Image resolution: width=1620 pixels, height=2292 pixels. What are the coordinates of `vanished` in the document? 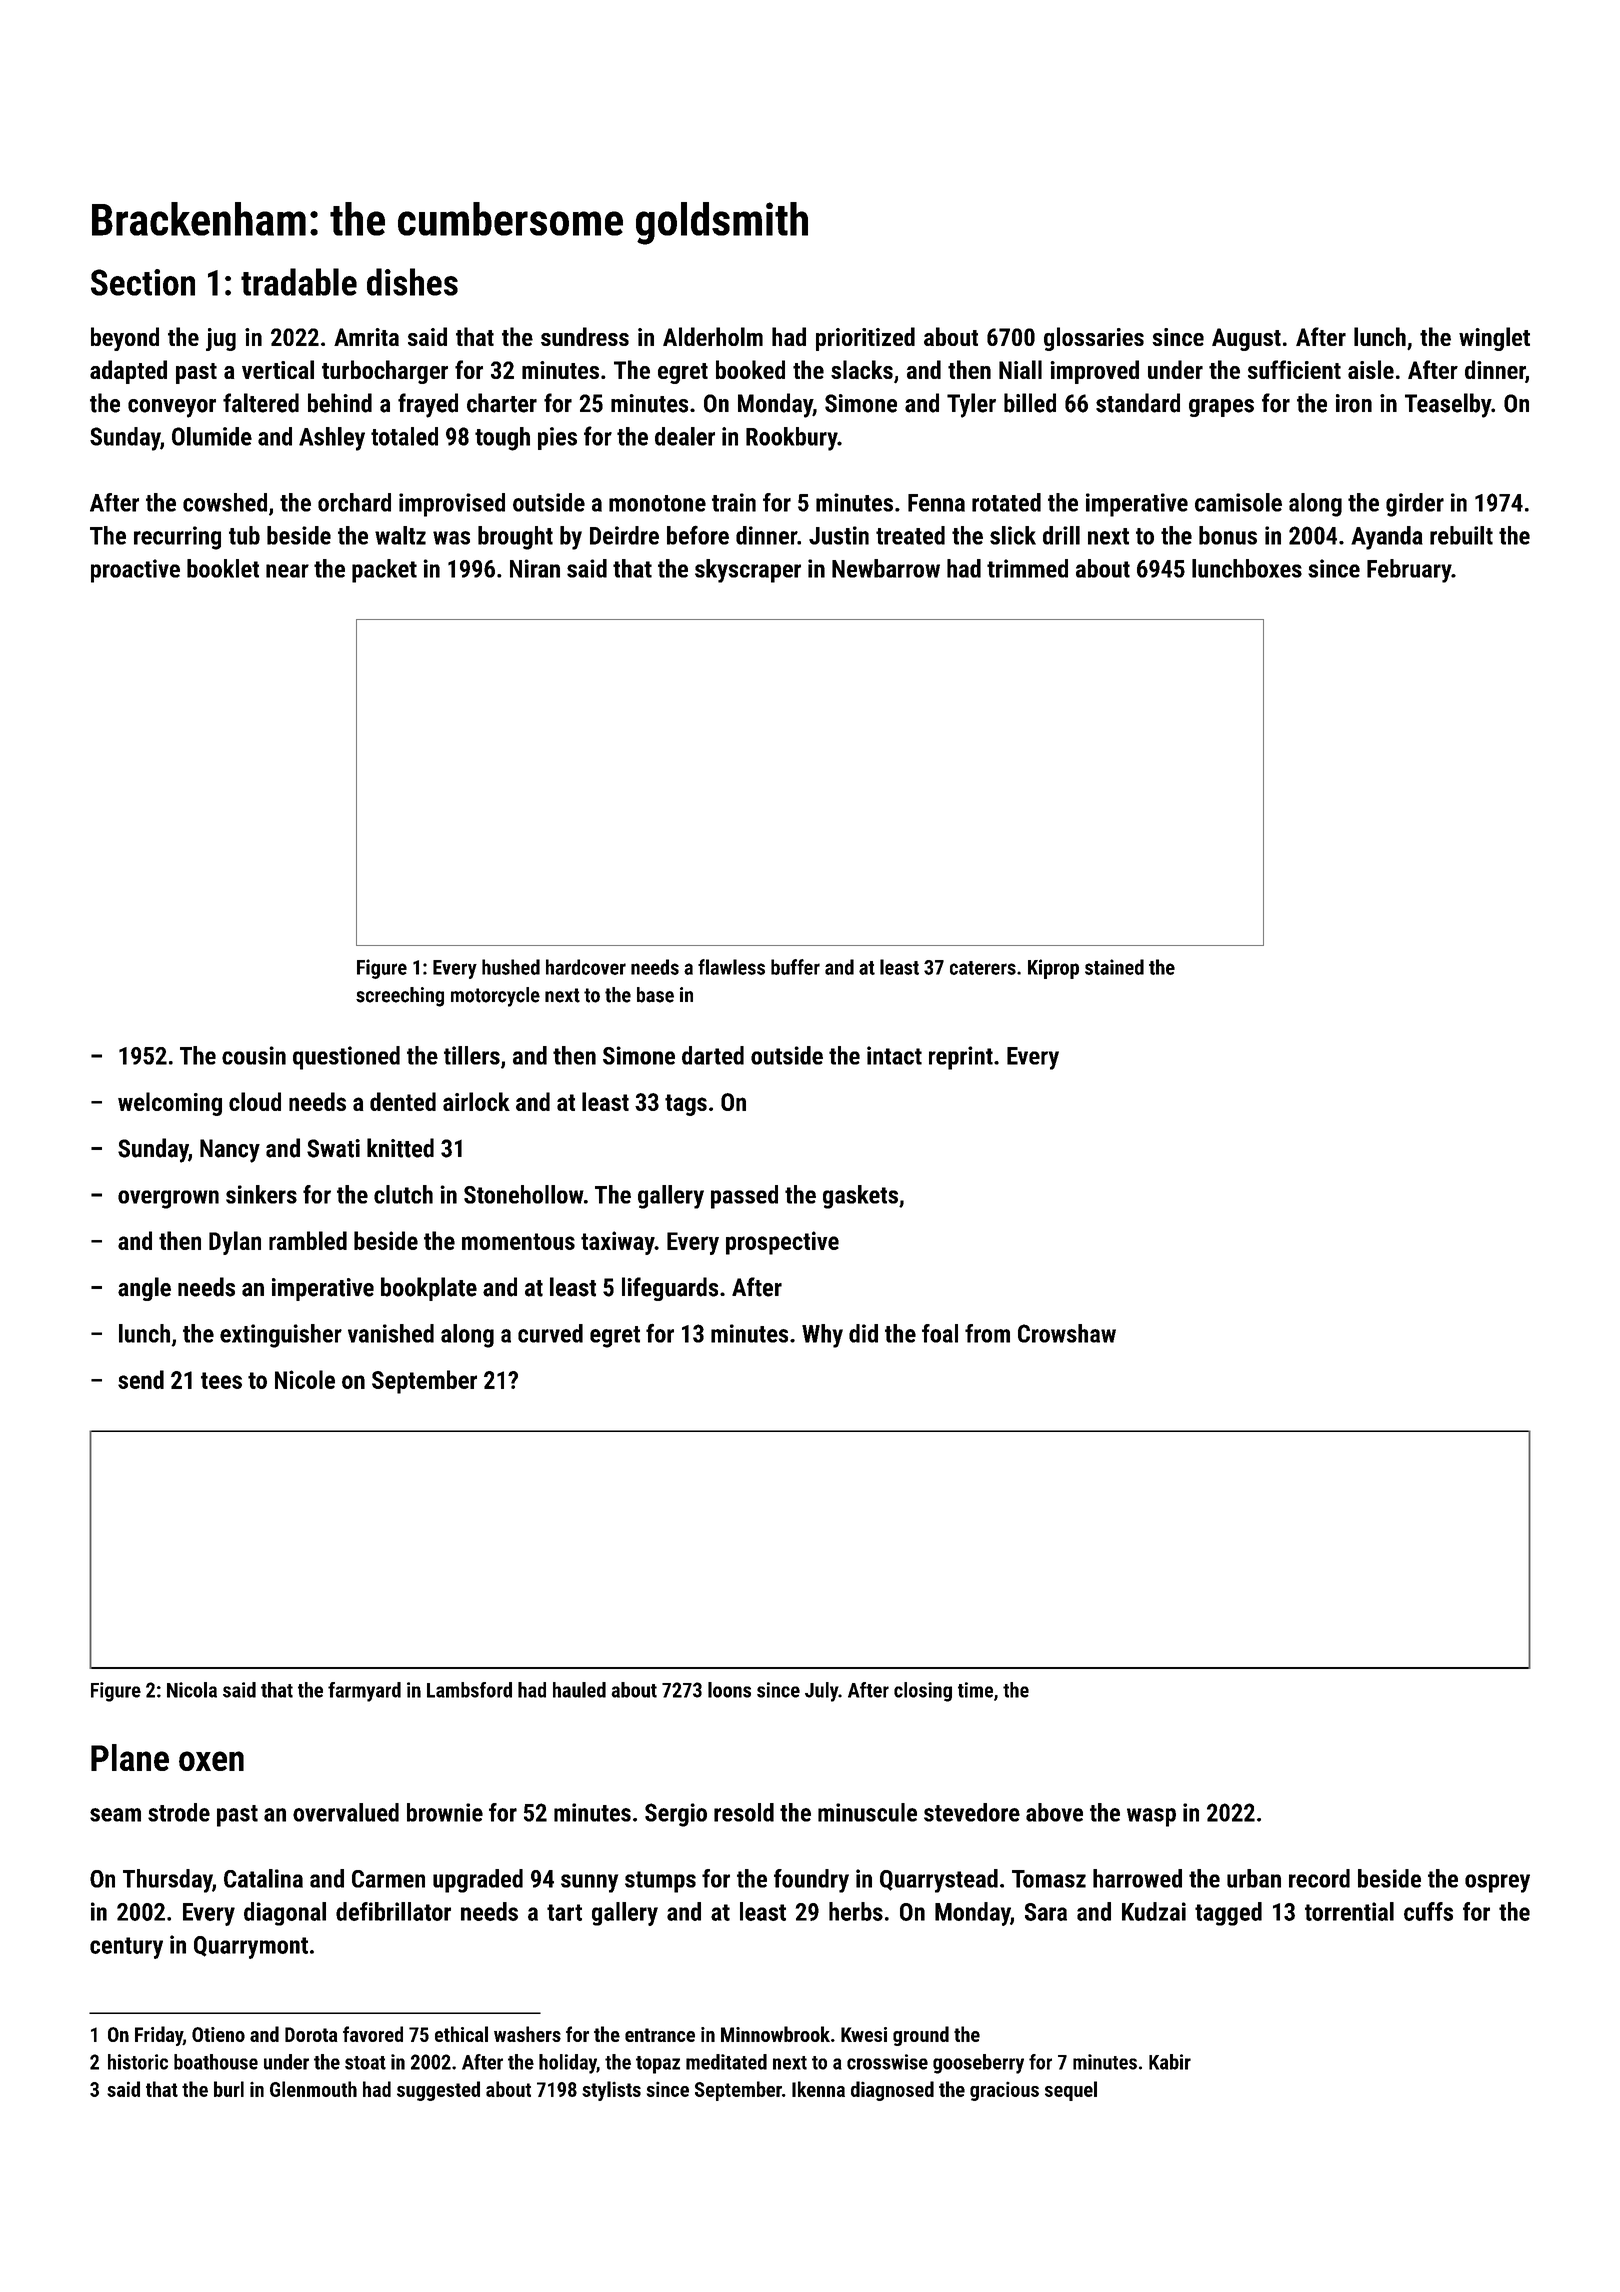 It's located at (391, 1333).
